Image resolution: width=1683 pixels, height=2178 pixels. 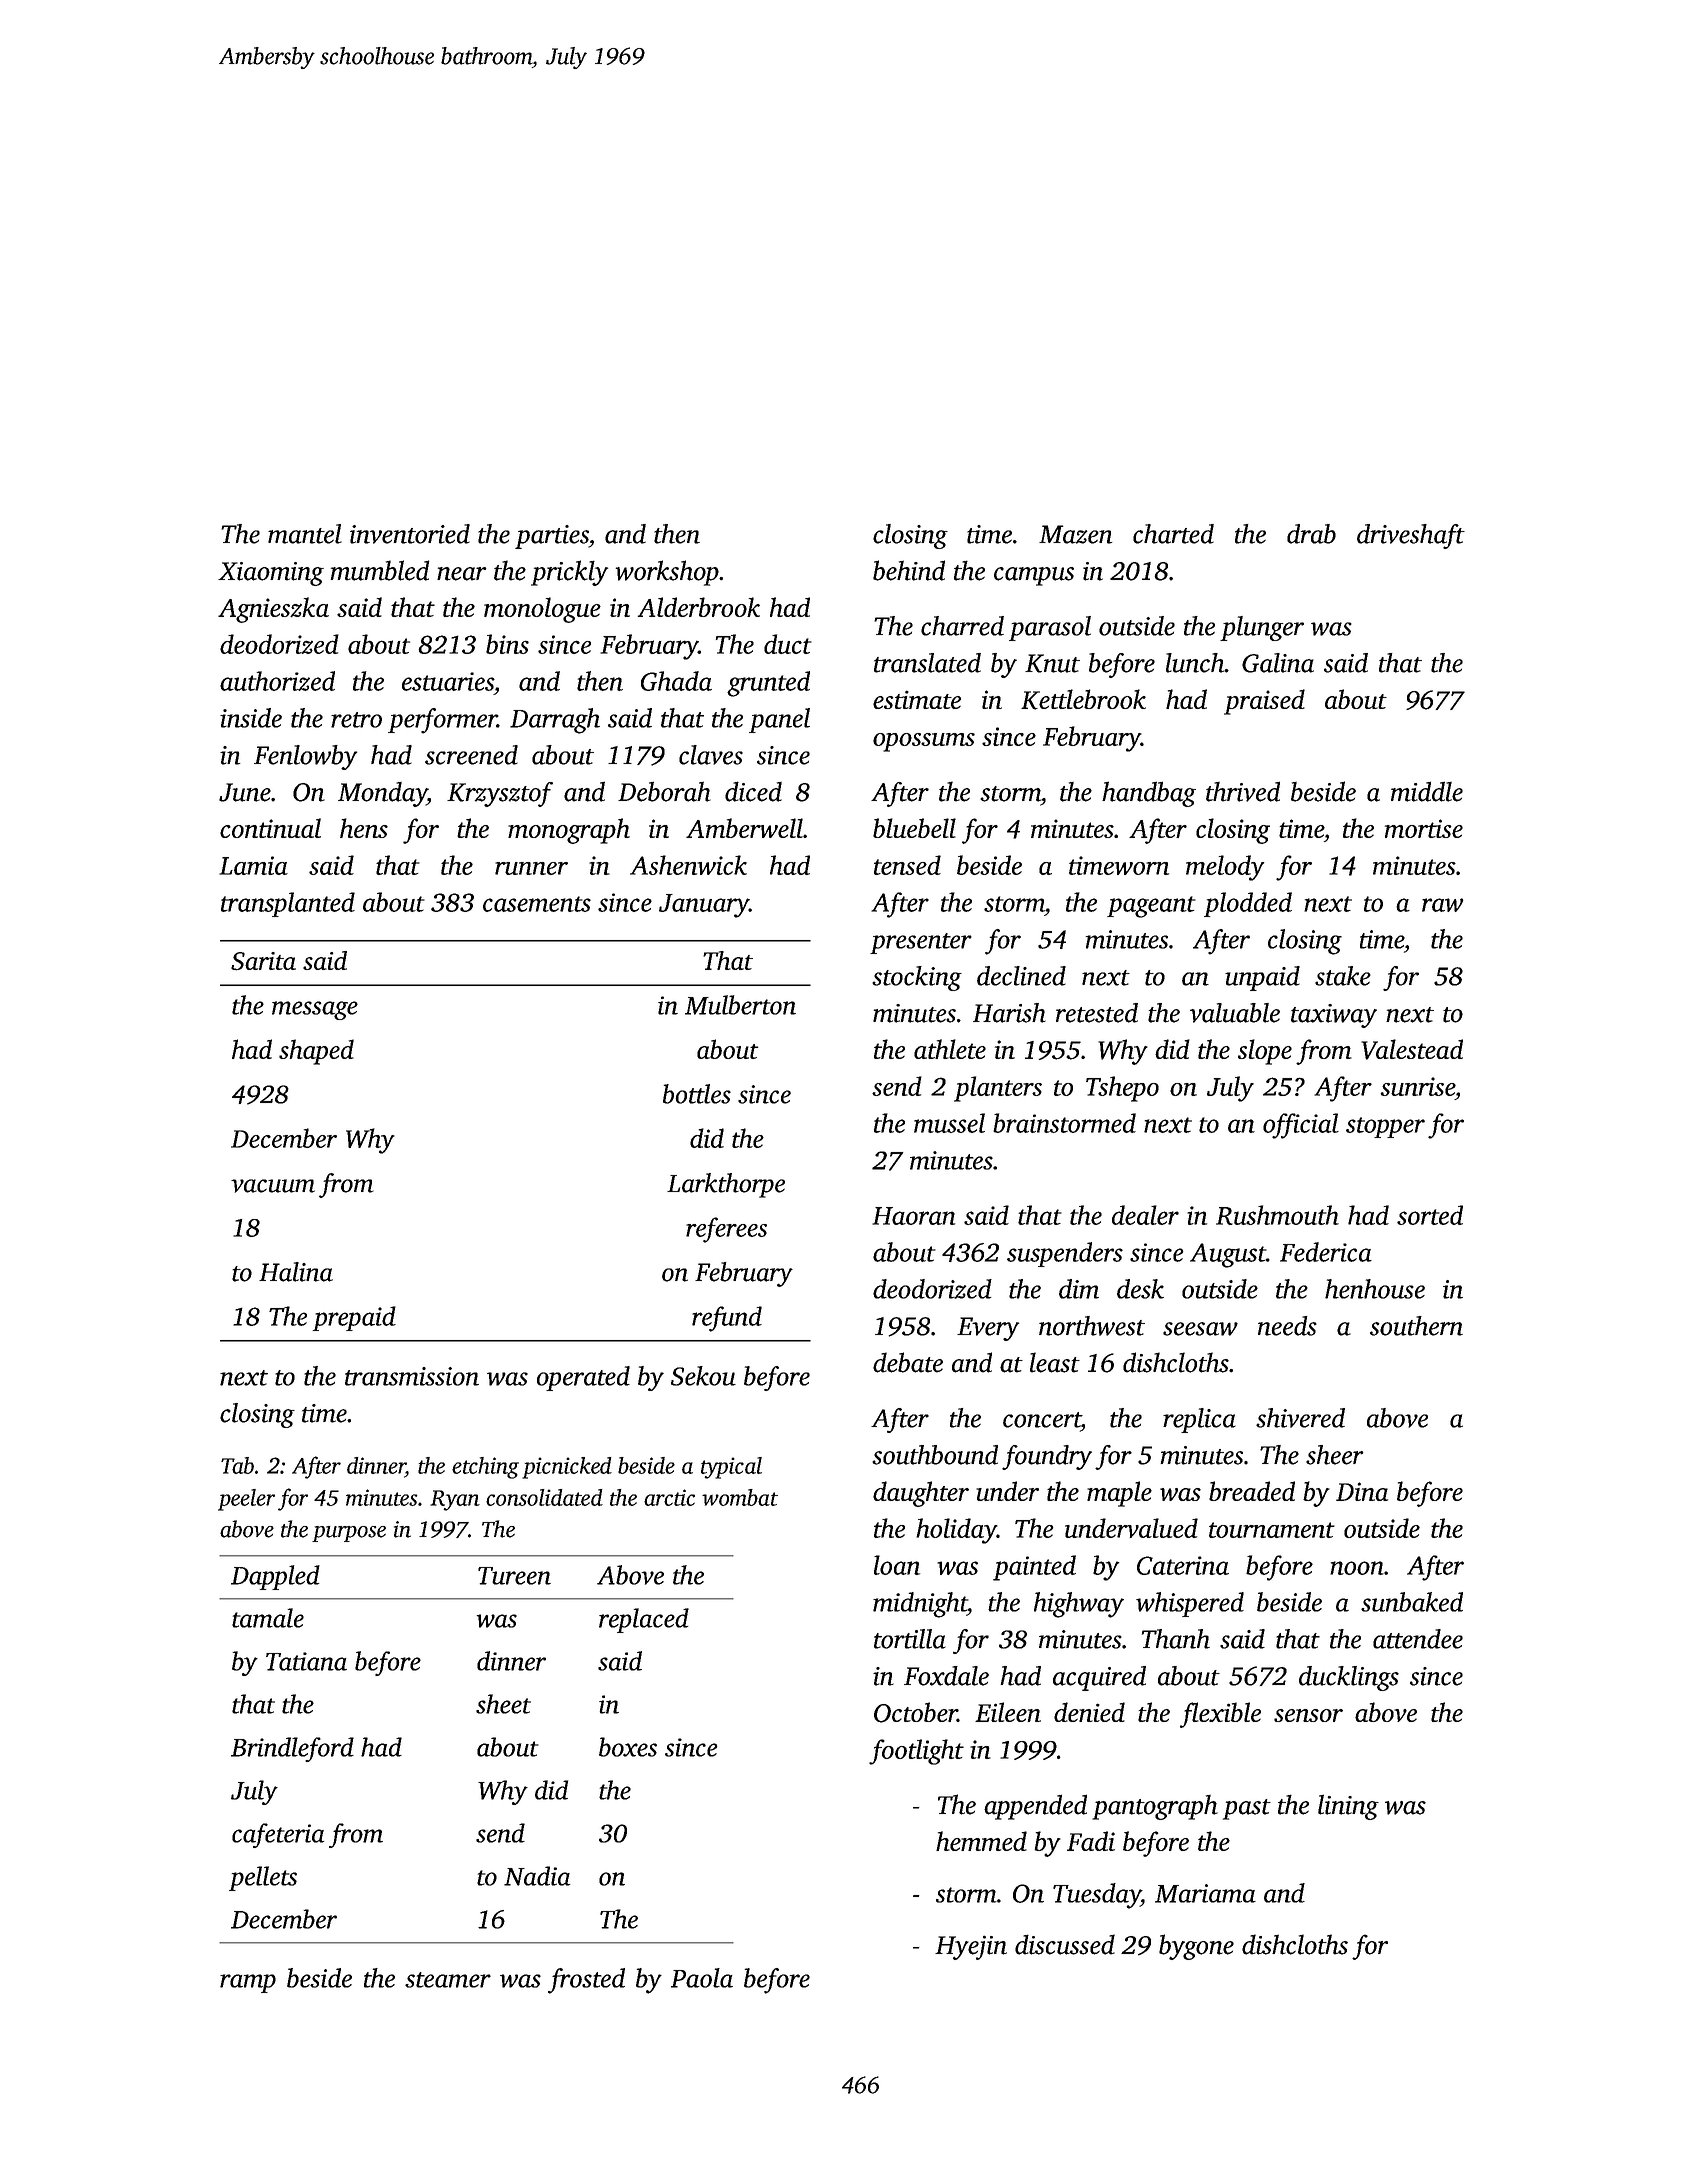 I want to click on stocking, so click(x=917, y=978).
